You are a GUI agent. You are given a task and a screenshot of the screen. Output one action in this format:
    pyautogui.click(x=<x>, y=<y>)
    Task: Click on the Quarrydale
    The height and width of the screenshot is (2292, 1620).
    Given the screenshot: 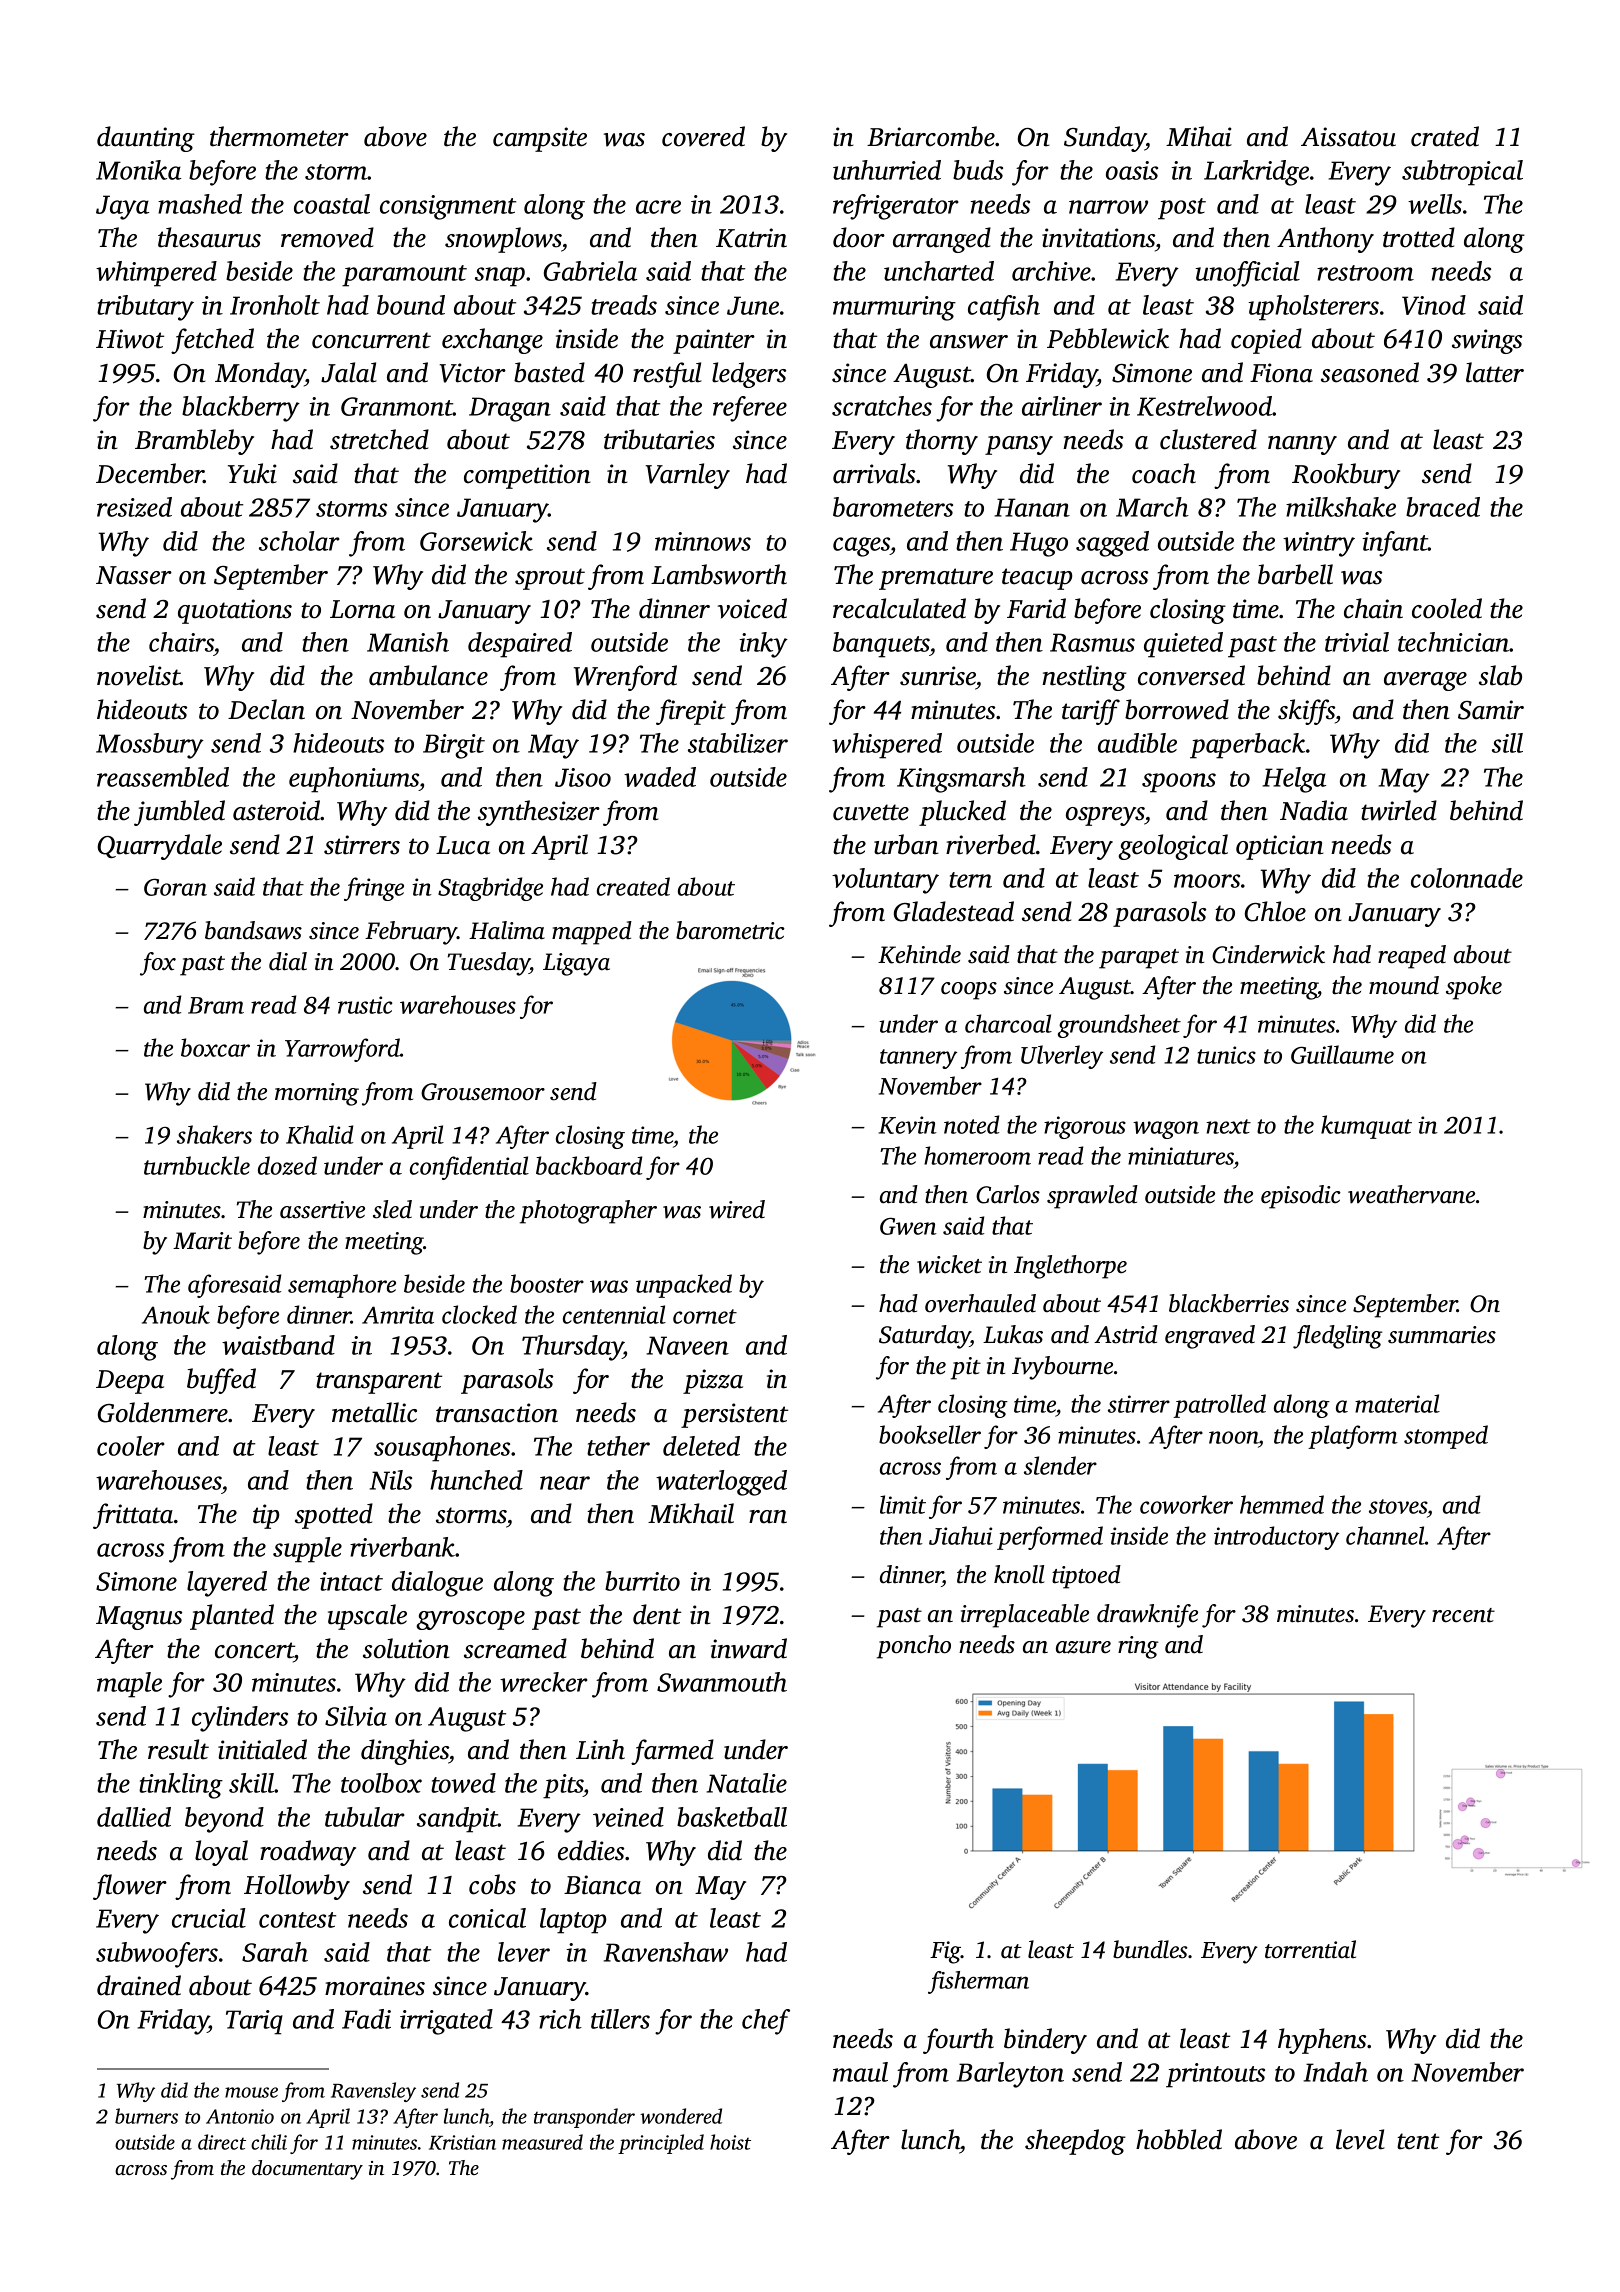 What is the action you would take?
    pyautogui.click(x=159, y=847)
